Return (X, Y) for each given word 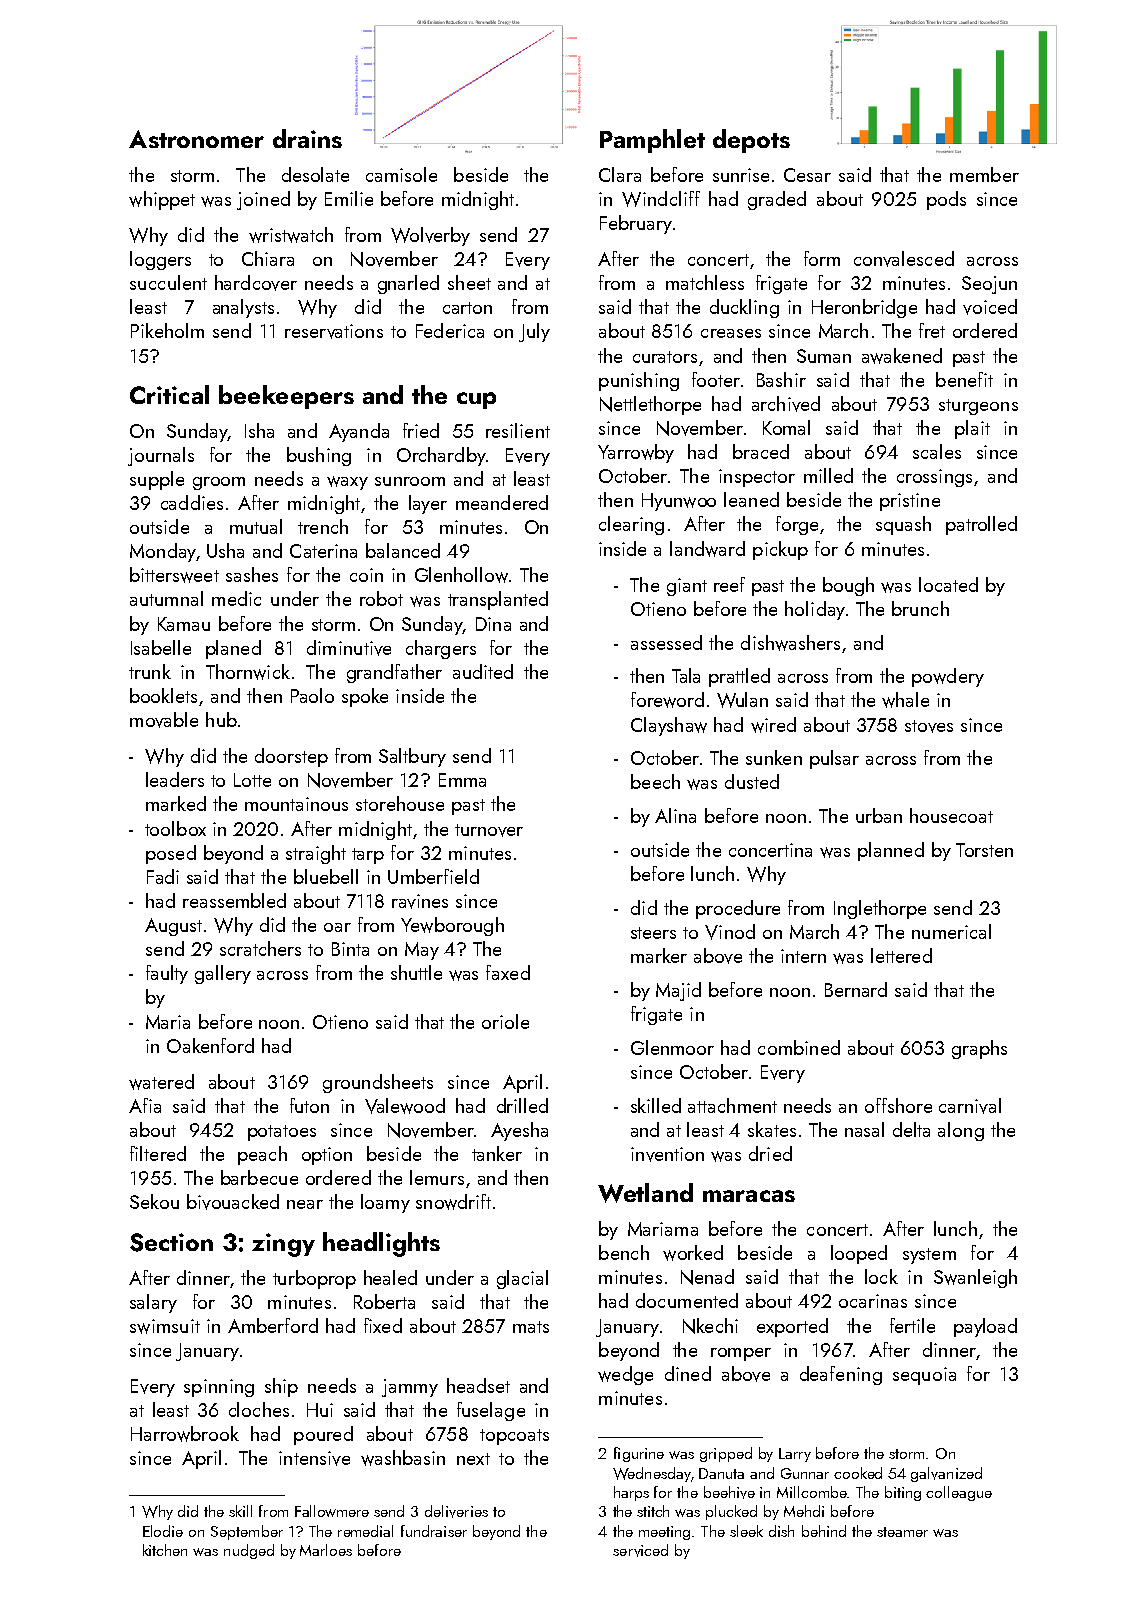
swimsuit (165, 1326)
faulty (167, 974)
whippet (162, 200)
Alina (675, 815)
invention (667, 1154)
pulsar (834, 759)
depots (751, 141)
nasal (864, 1129)
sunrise (741, 175)
